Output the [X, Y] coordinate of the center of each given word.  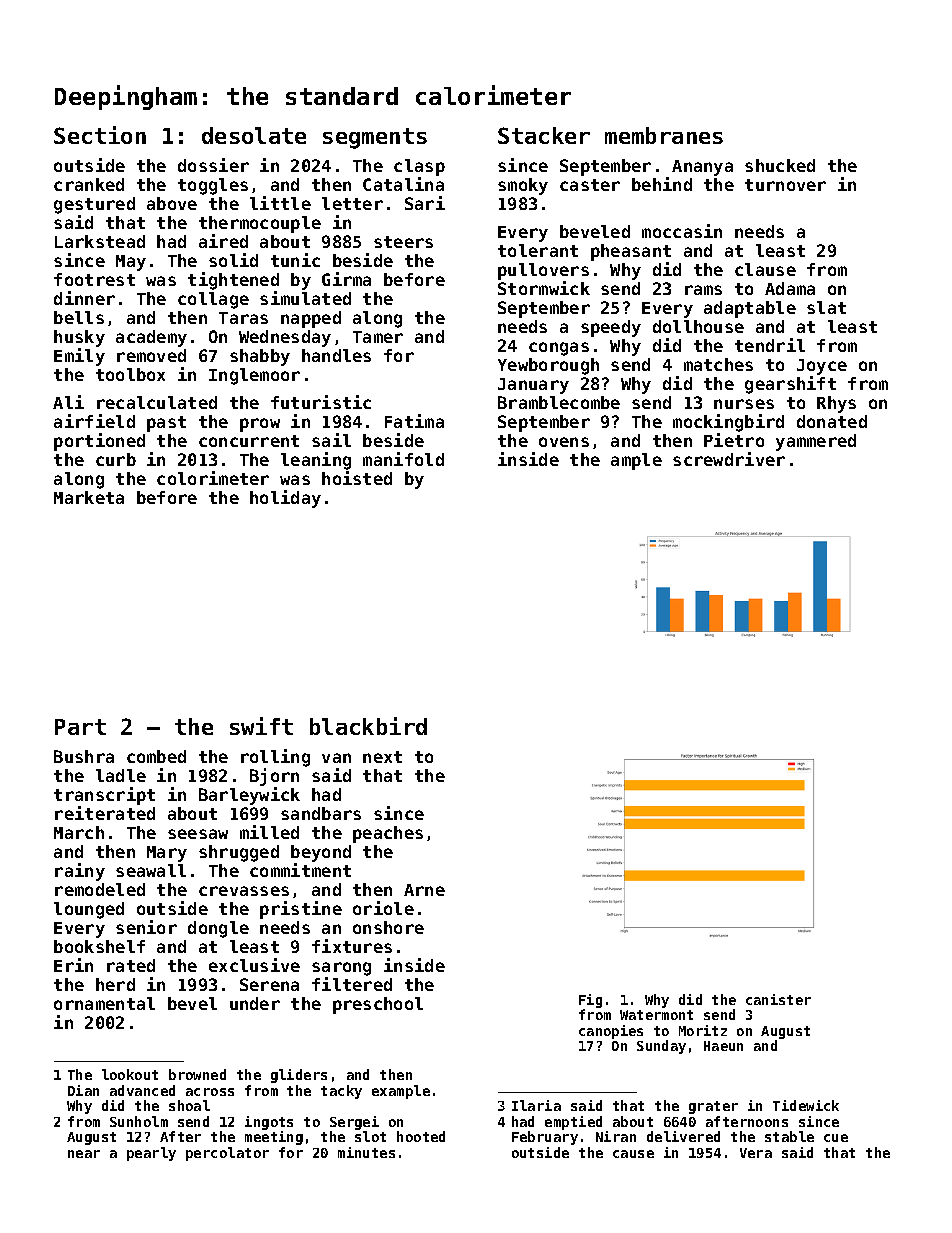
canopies [611, 1032]
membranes [664, 135]
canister [778, 999]
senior [146, 927]
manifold [403, 459]
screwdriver [729, 459]
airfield [94, 421]
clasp [419, 167]
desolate [254, 135]
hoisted [357, 478]
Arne [424, 890]
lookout [130, 1074]
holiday [285, 499]
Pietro [734, 440]
